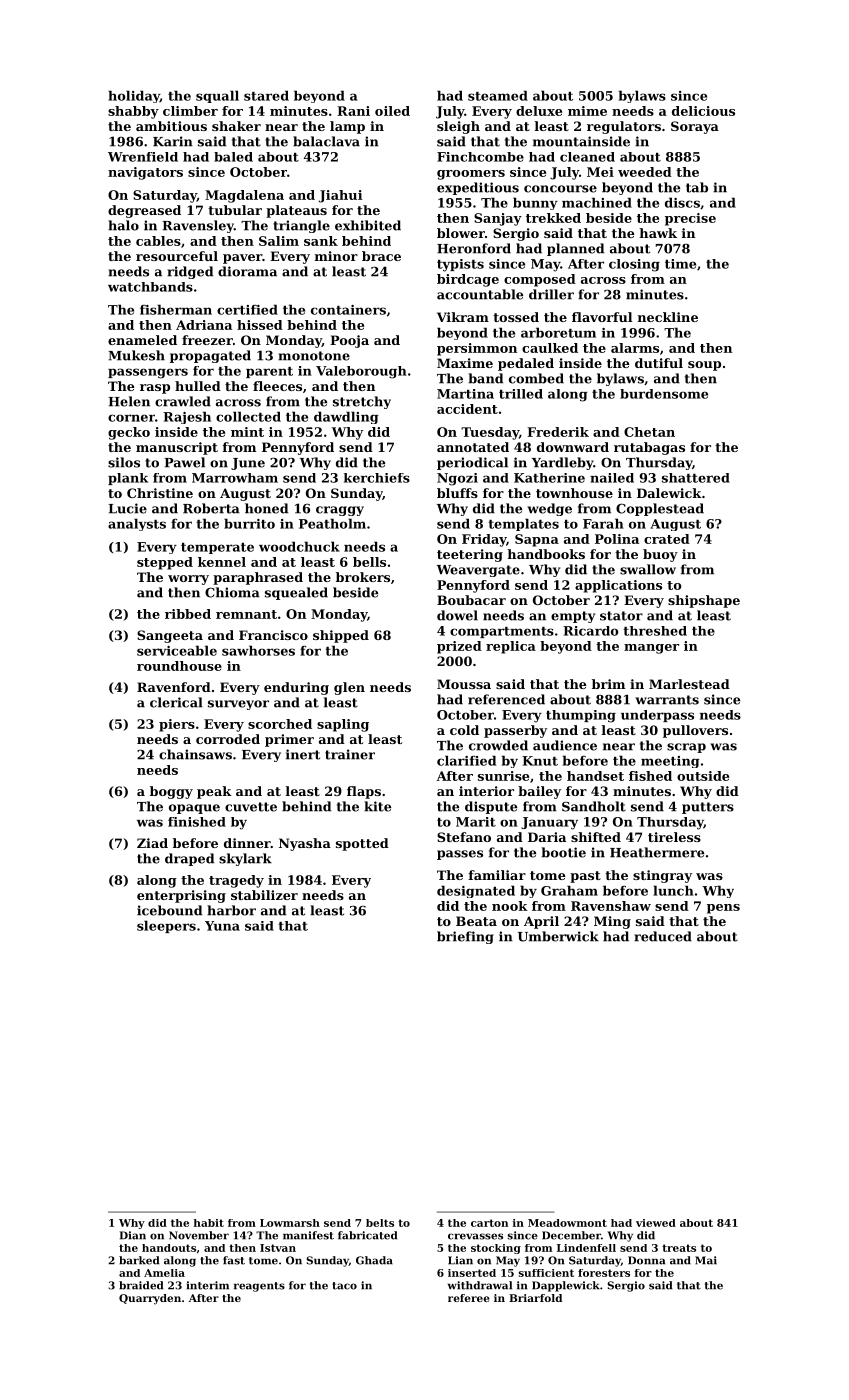 The height and width of the screenshot is (1400, 849). What do you see at coordinates (340, 511) in the screenshot?
I see `craggy` at bounding box center [340, 511].
